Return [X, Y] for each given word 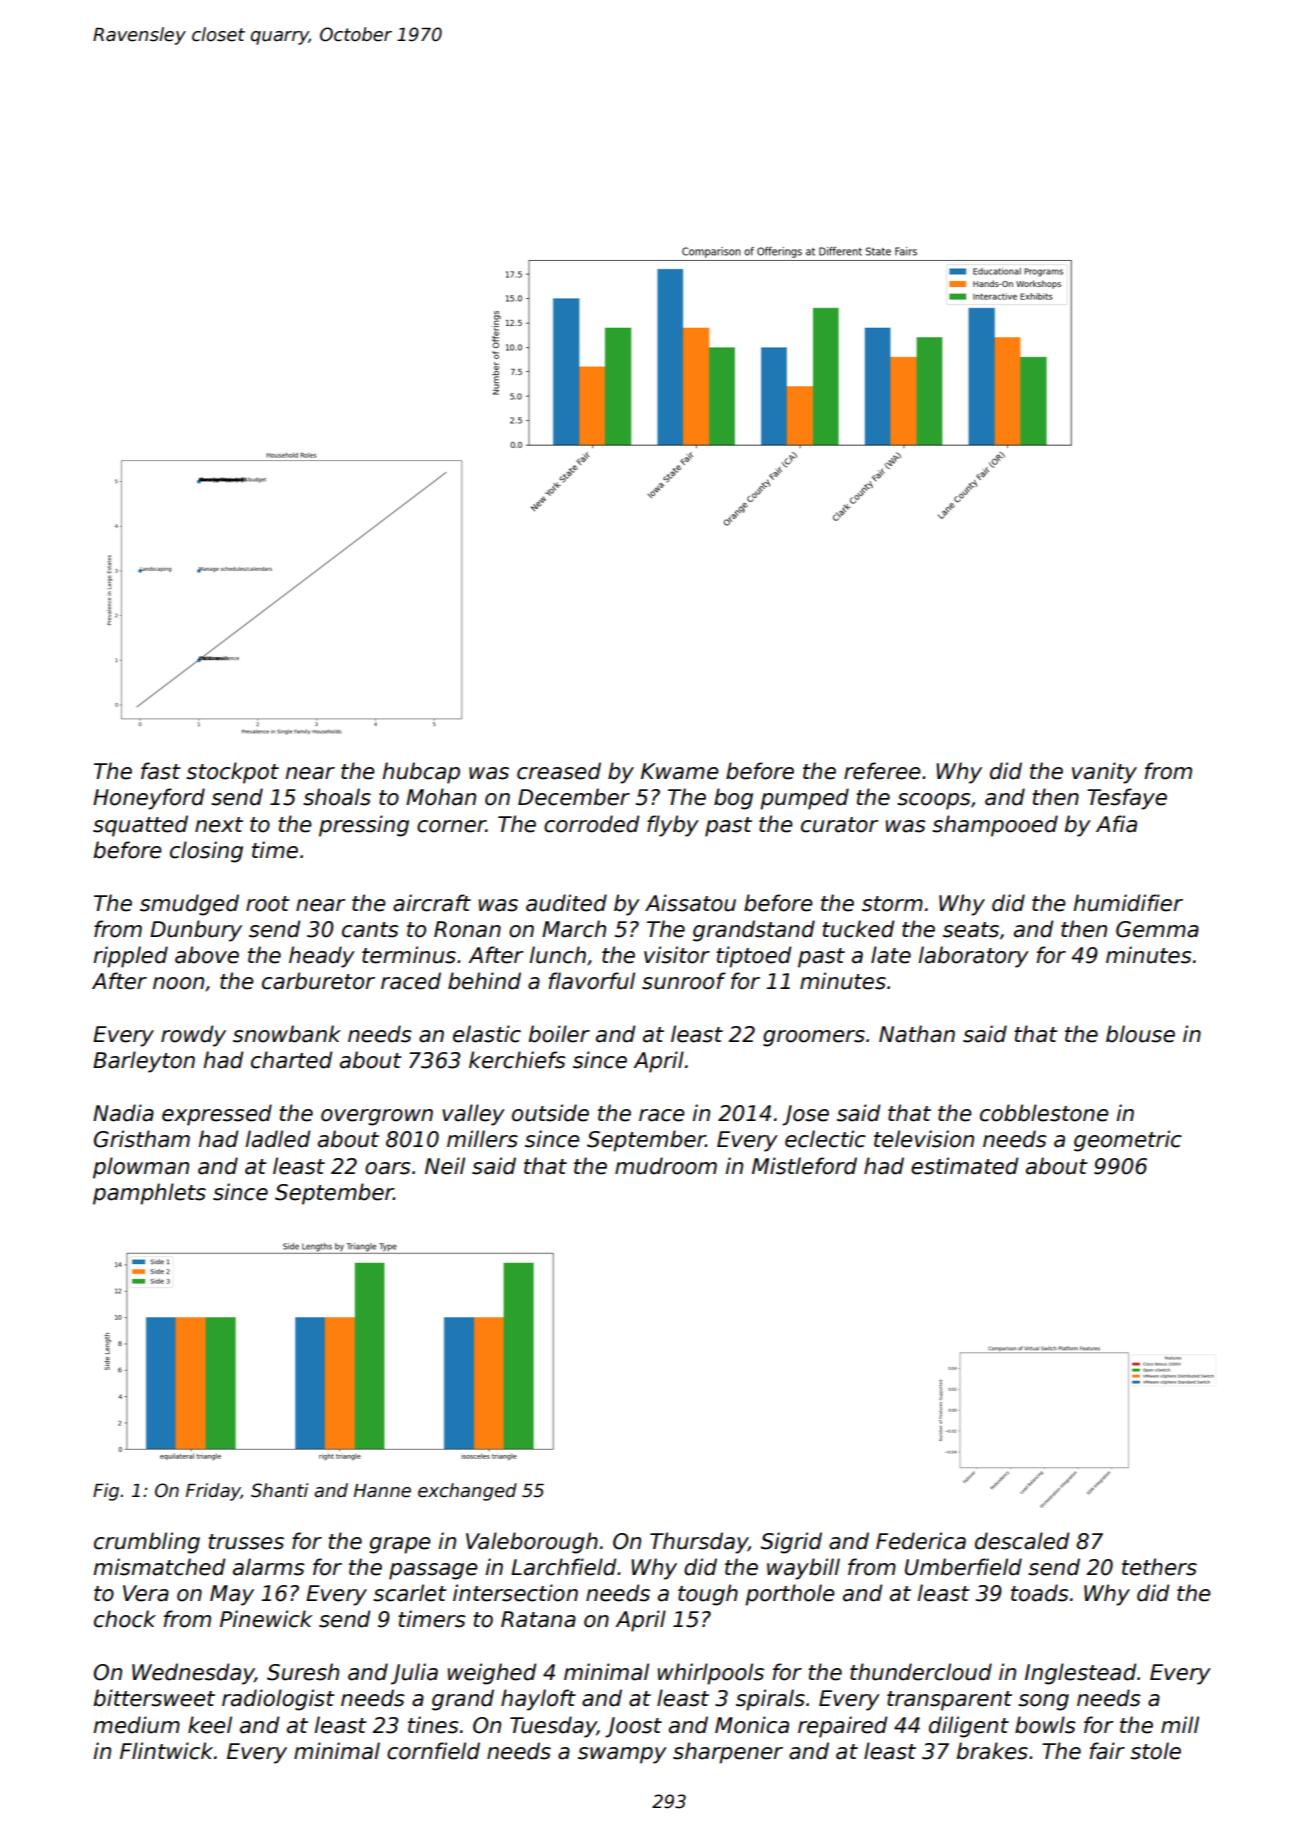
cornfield [433, 1751]
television [924, 1139]
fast [160, 771]
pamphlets [149, 1194]
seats [971, 930]
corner [451, 826]
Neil [445, 1166]
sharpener [728, 1753]
